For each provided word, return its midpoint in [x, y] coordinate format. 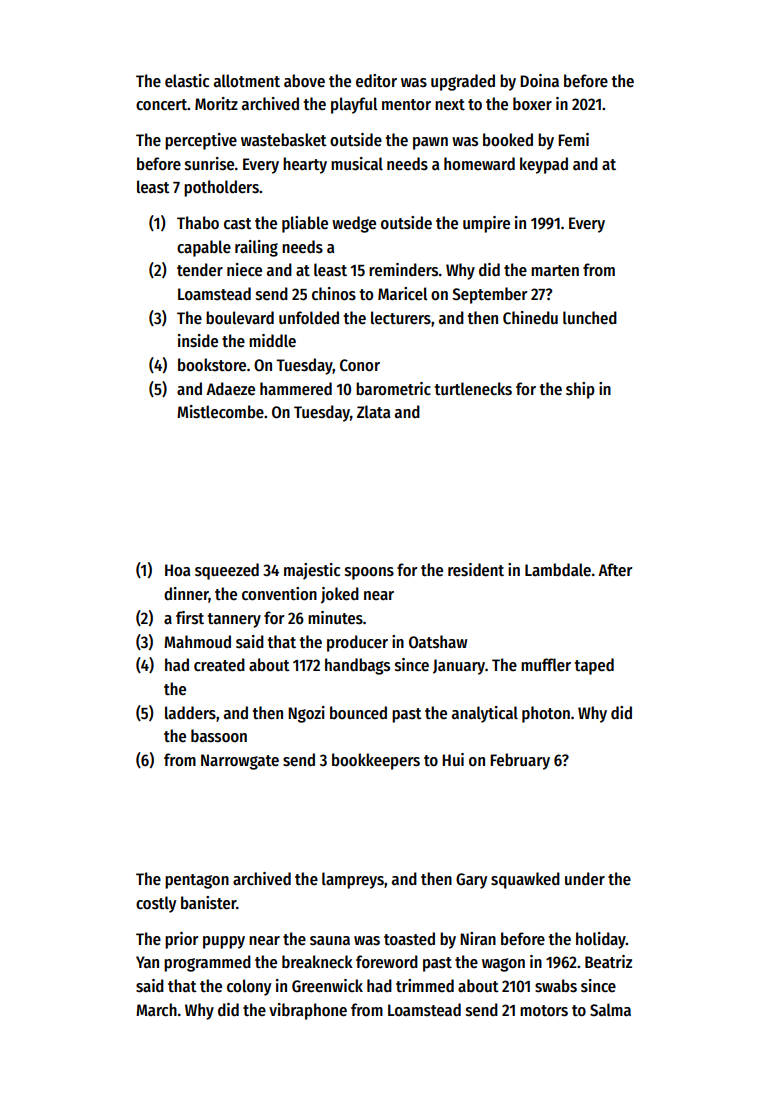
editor [376, 81]
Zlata [373, 412]
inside [198, 341]
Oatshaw [438, 642]
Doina [539, 81]
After [615, 570]
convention [279, 594]
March [156, 1010]
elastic [187, 81]
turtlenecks [473, 389]
